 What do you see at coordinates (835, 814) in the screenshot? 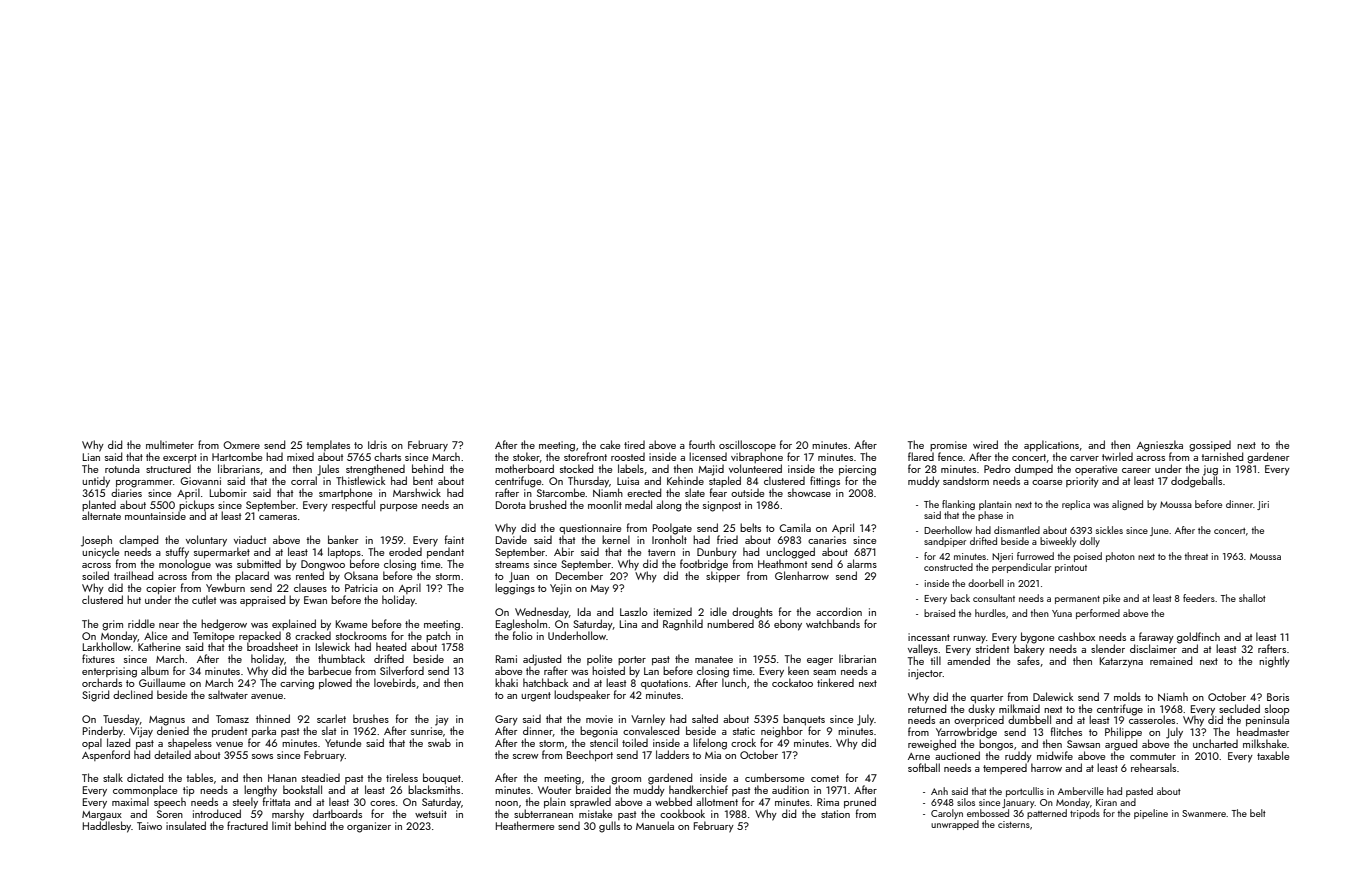
I see `station` at bounding box center [835, 814].
